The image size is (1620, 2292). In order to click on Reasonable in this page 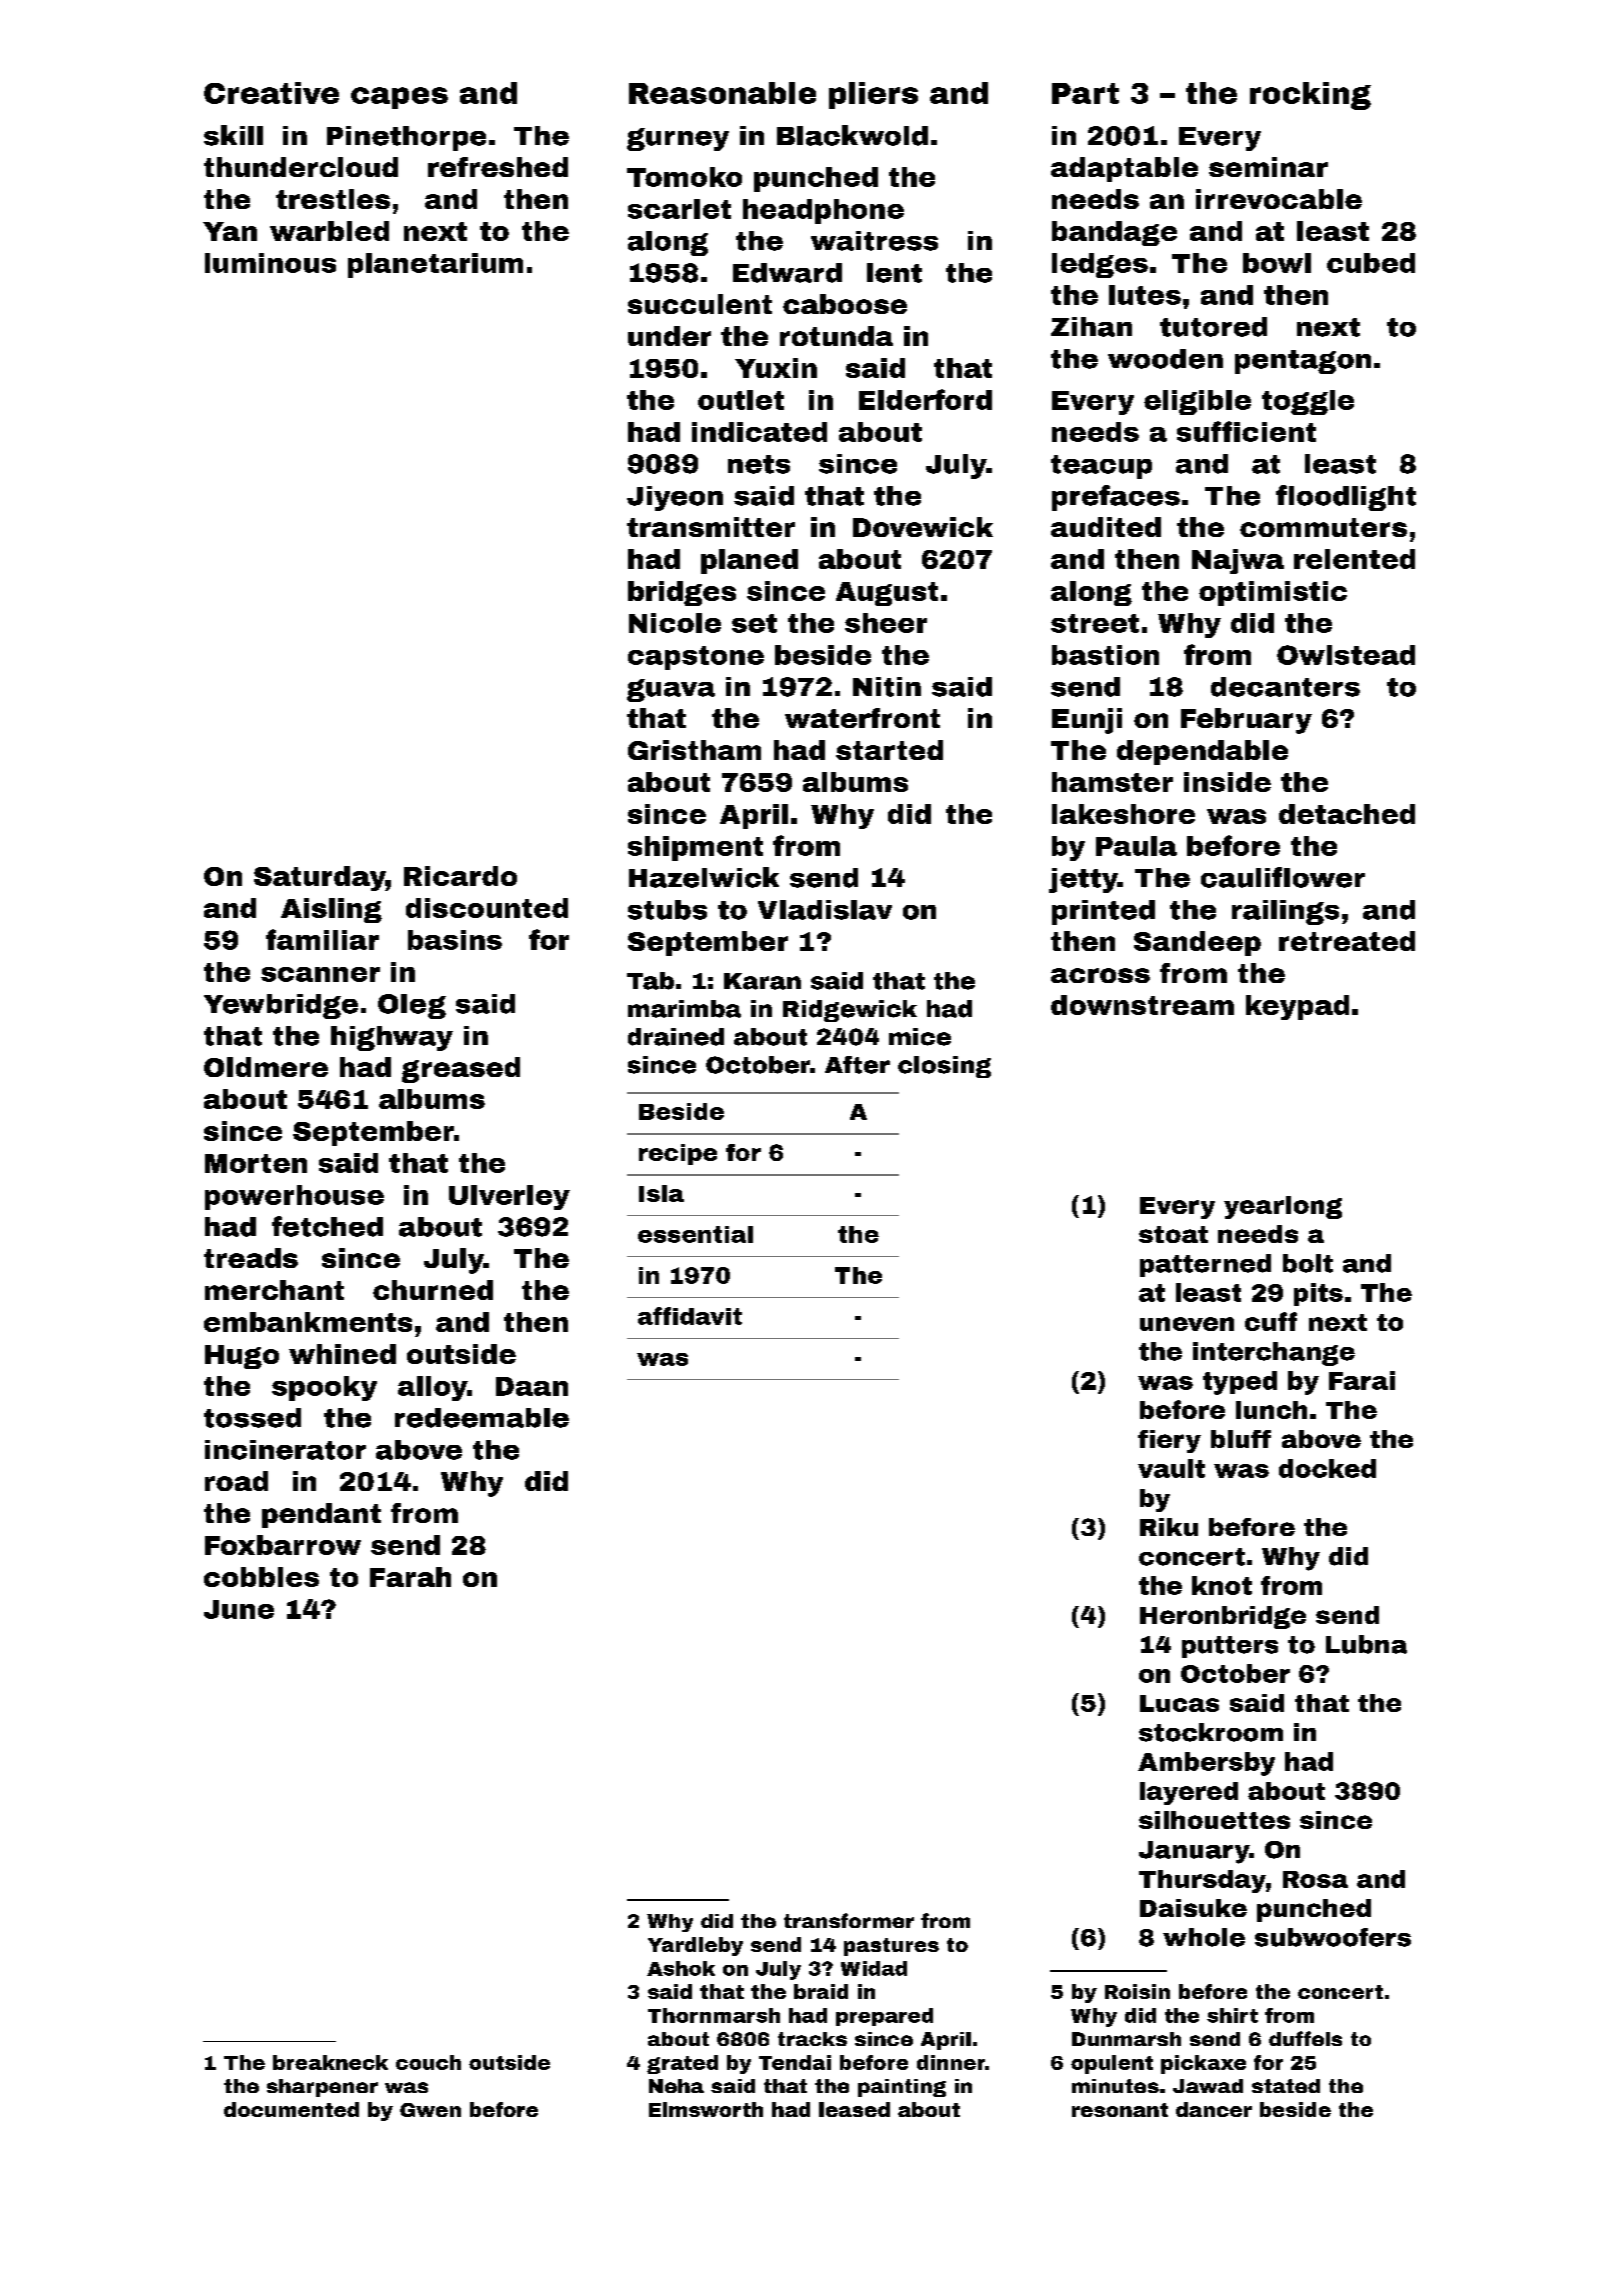, I will do `click(722, 93)`.
